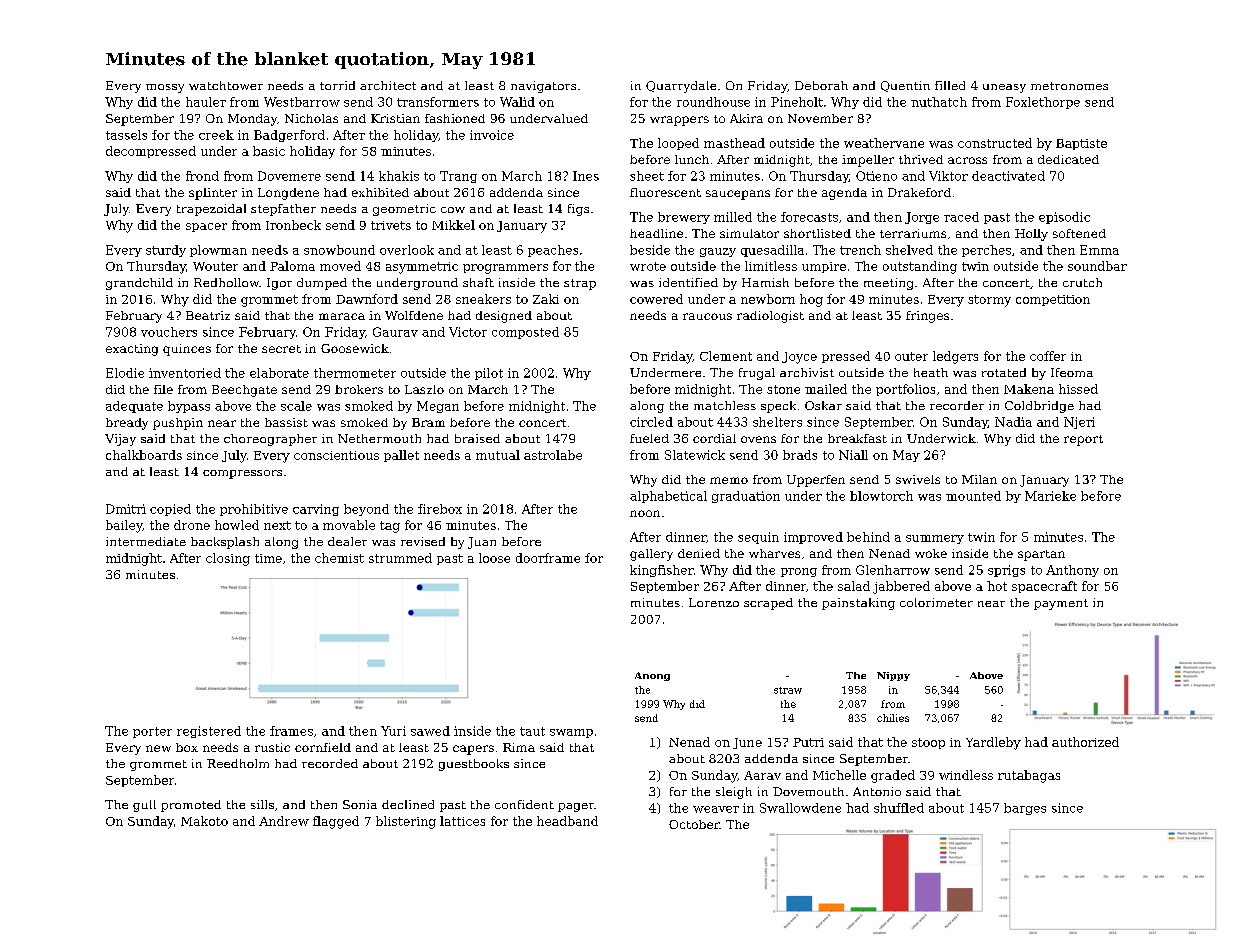 This document has width=1233, height=952. What do you see at coordinates (366, 510) in the document?
I see `beyond` at bounding box center [366, 510].
